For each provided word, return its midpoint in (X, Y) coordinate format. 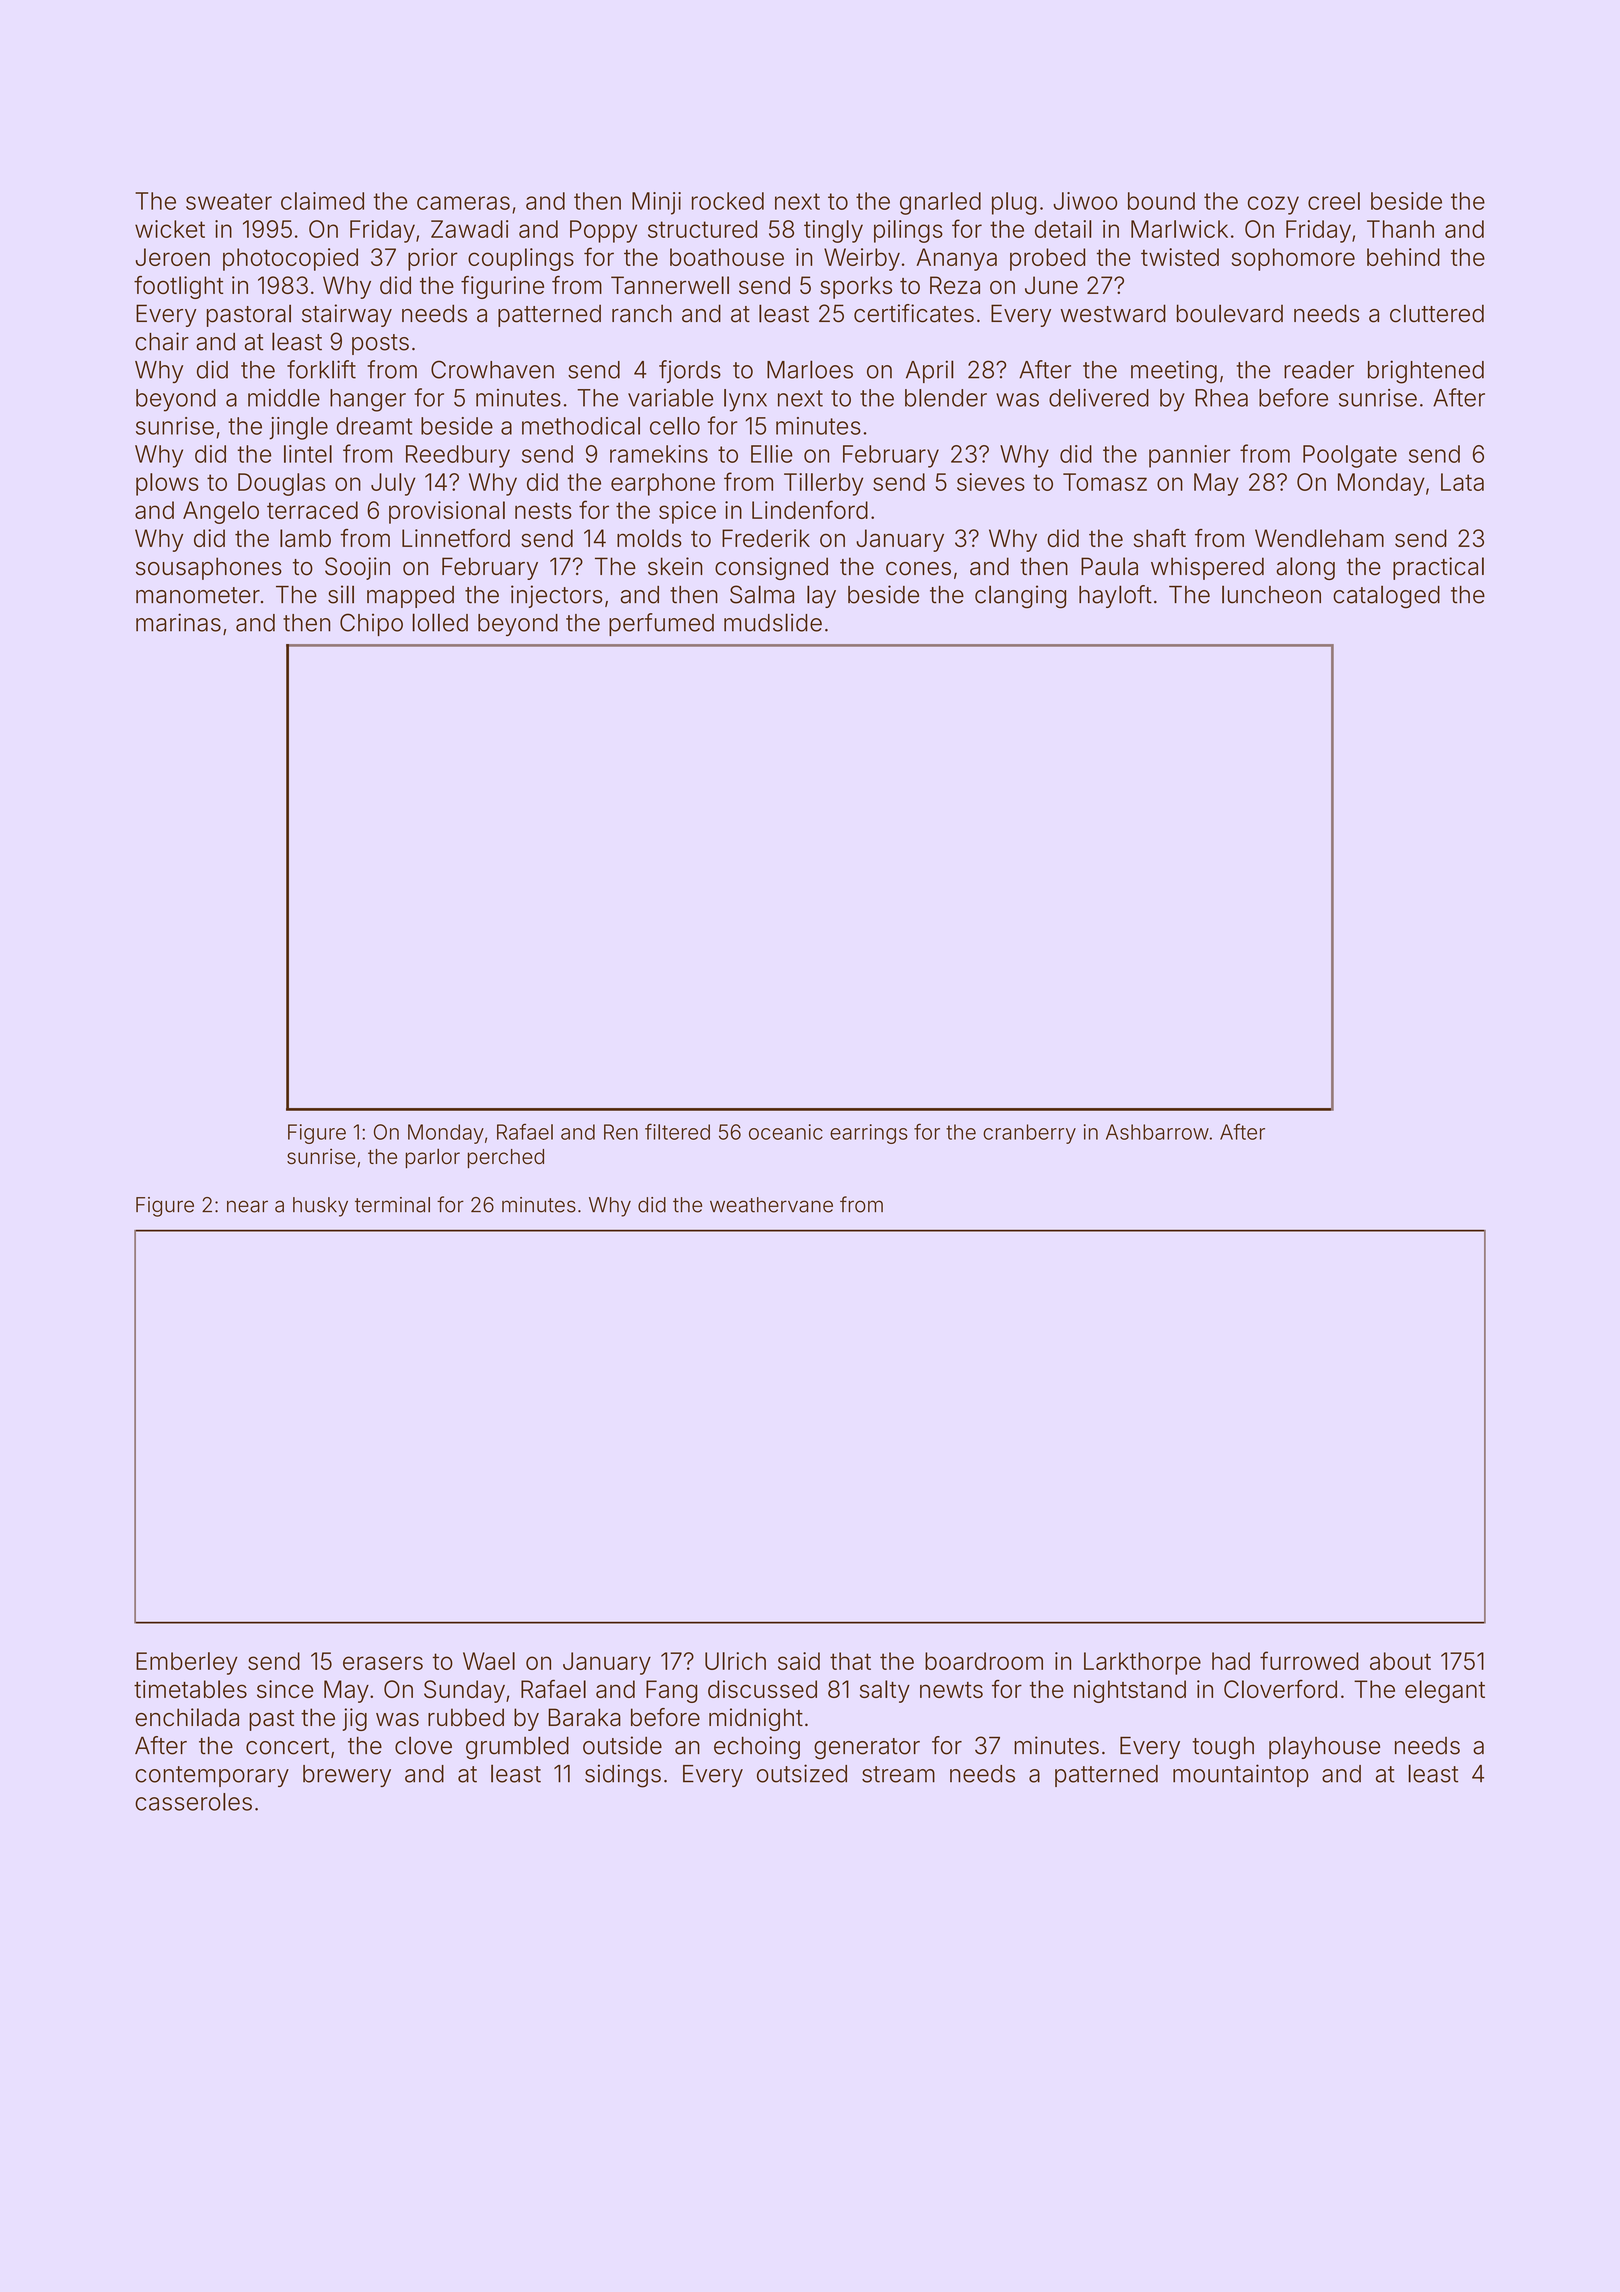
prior (433, 259)
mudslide (773, 622)
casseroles (193, 1802)
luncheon (1271, 594)
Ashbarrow (1157, 1132)
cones (918, 569)
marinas (178, 622)
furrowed (1309, 1660)
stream (898, 1774)
